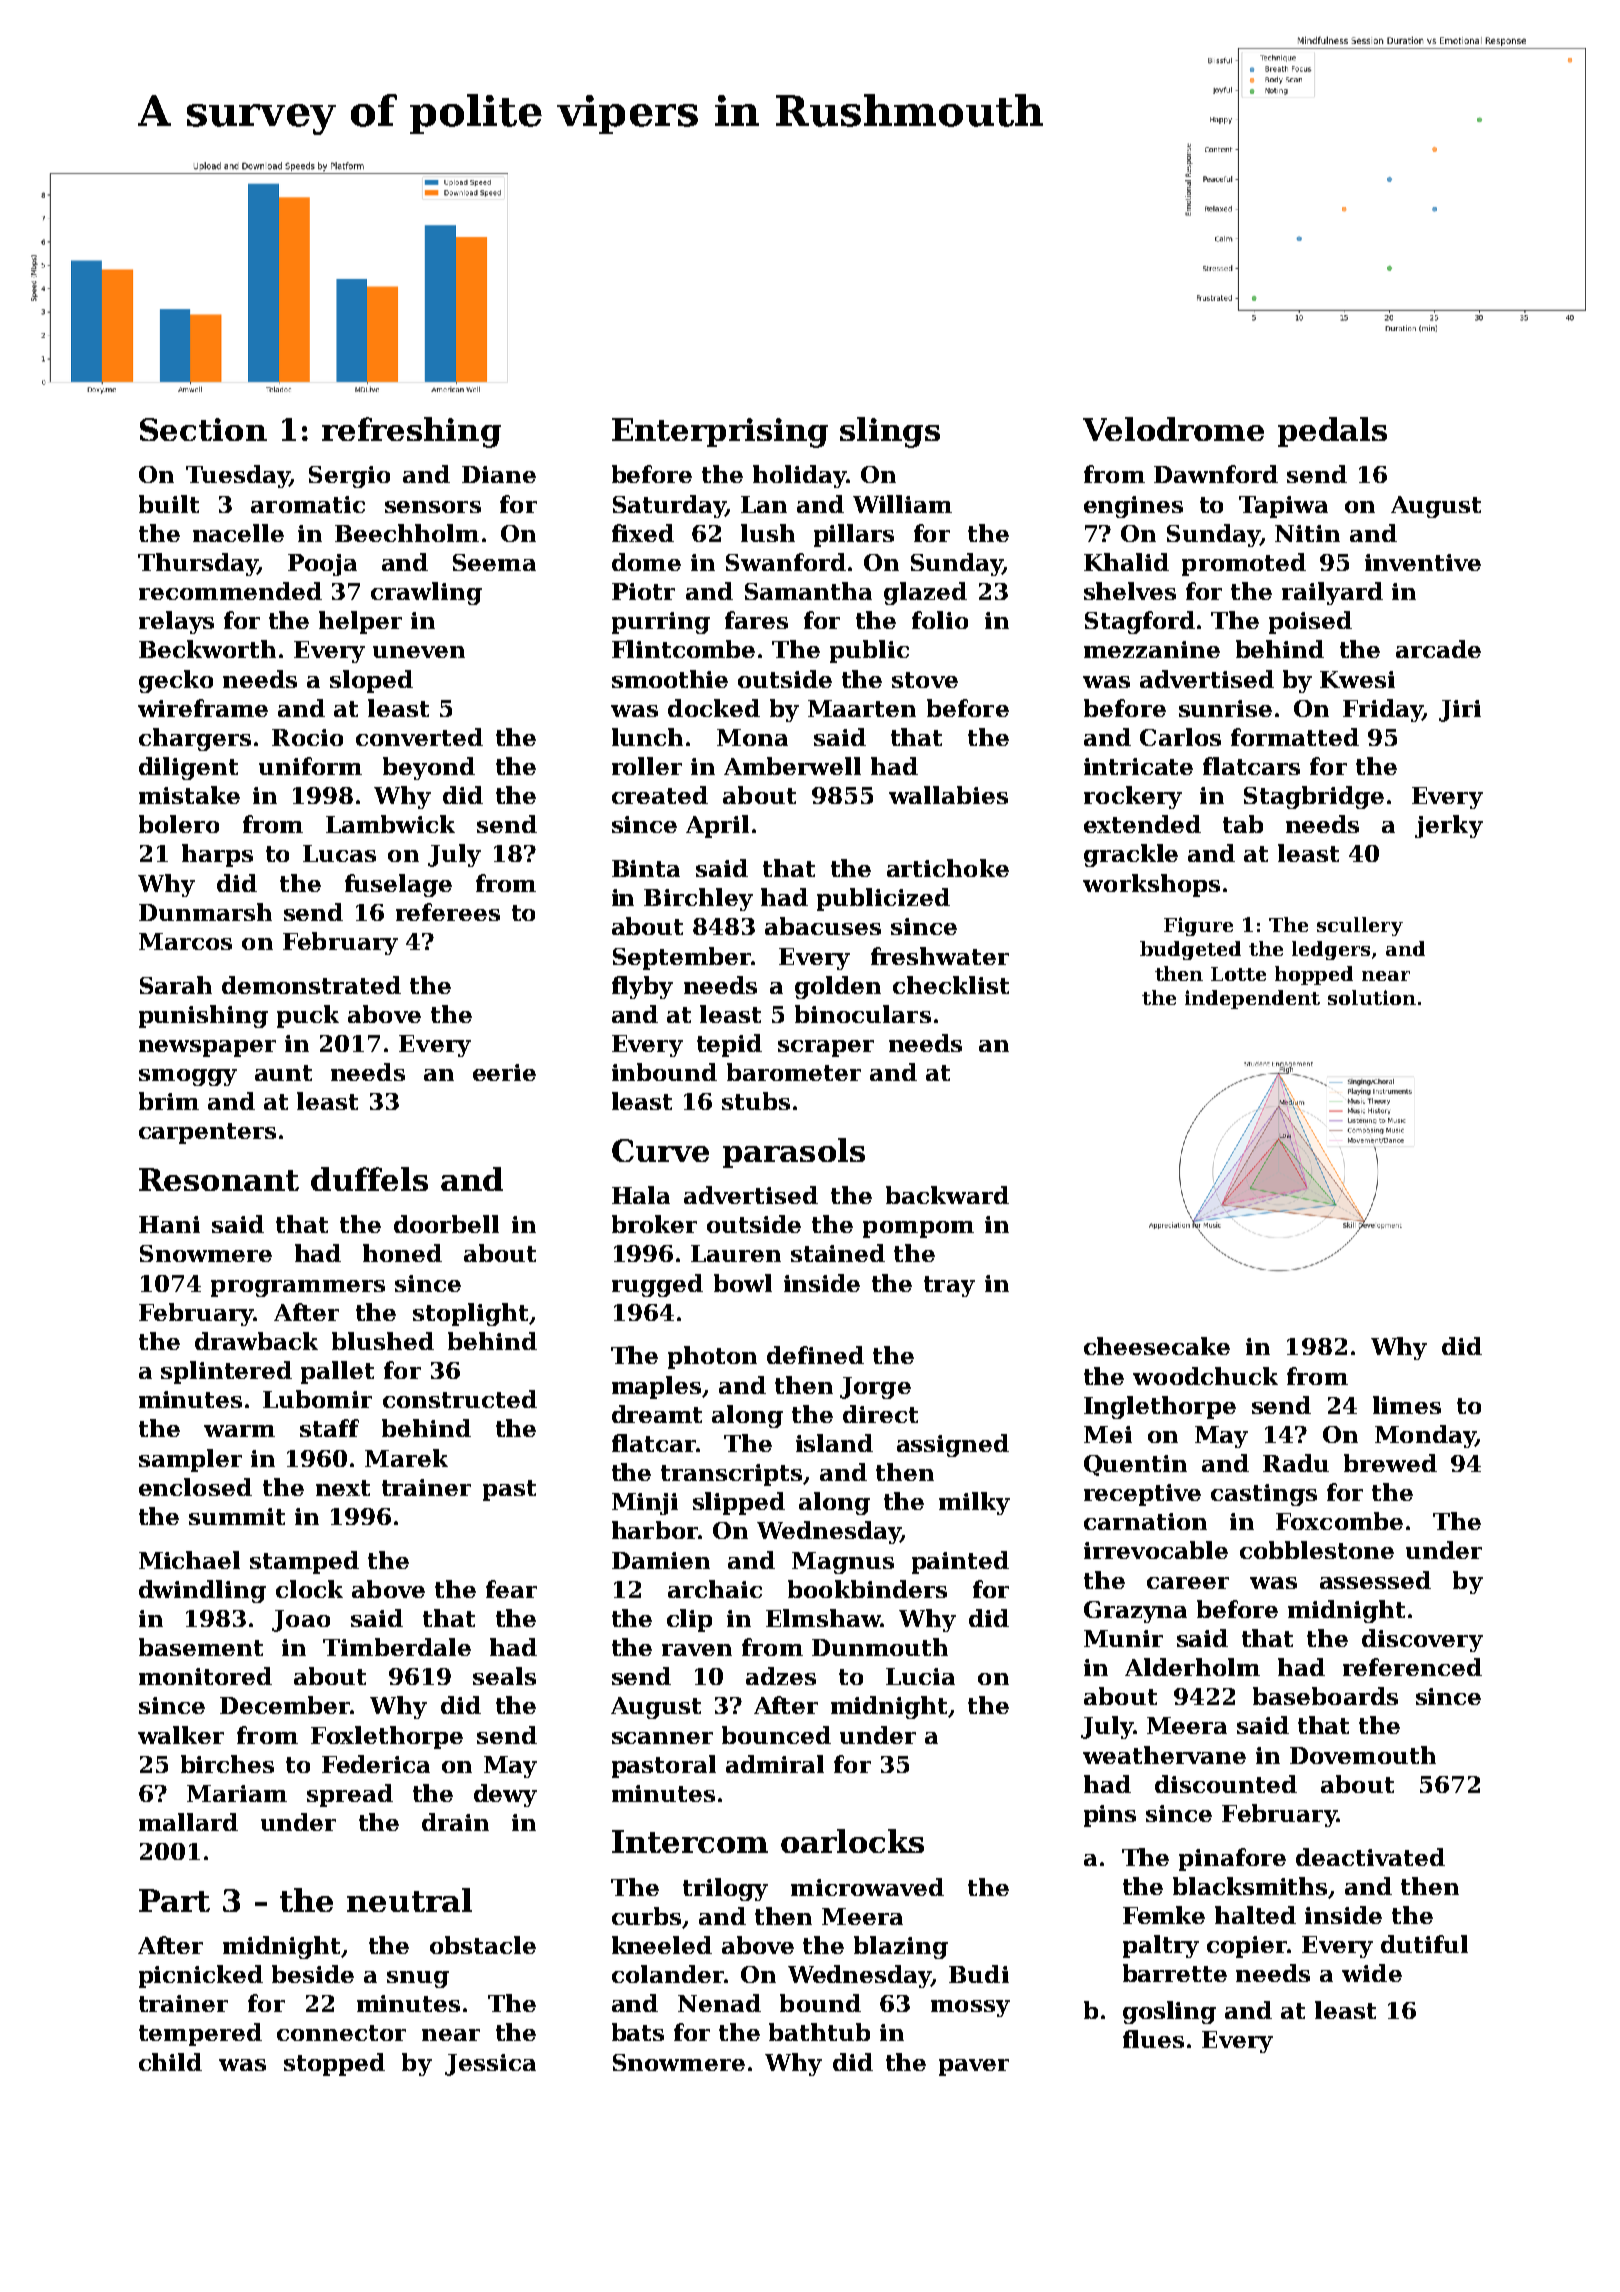  I want to click on Section, so click(203, 429).
